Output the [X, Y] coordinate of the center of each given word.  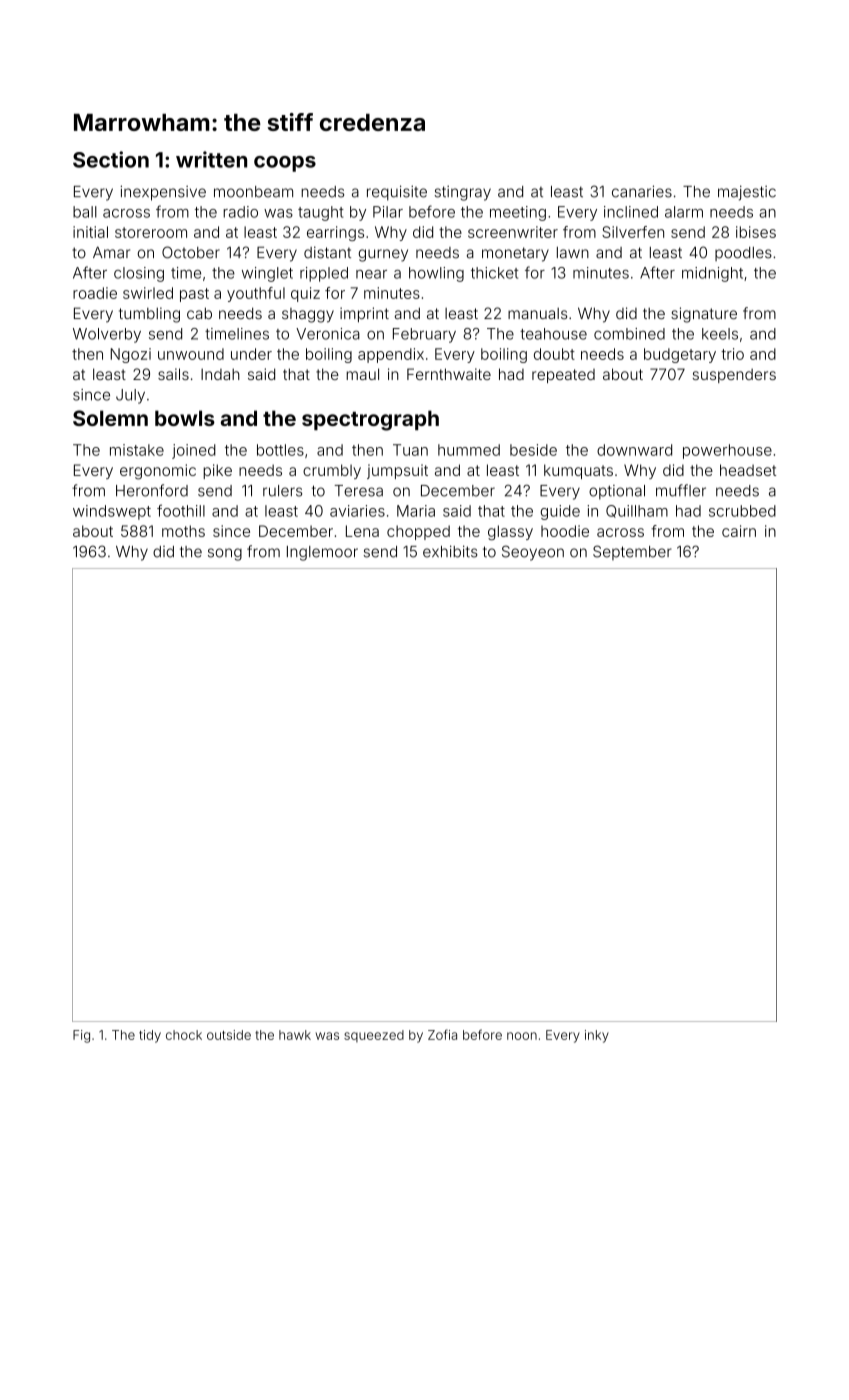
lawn [573, 253]
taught [321, 213]
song [225, 554]
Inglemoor [322, 553]
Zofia [442, 1034]
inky [597, 1036]
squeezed [374, 1036]
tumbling [149, 315]
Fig [81, 1036]
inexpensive [163, 193]
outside [229, 1035]
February [424, 335]
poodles [743, 254]
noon [522, 1036]
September [632, 552]
